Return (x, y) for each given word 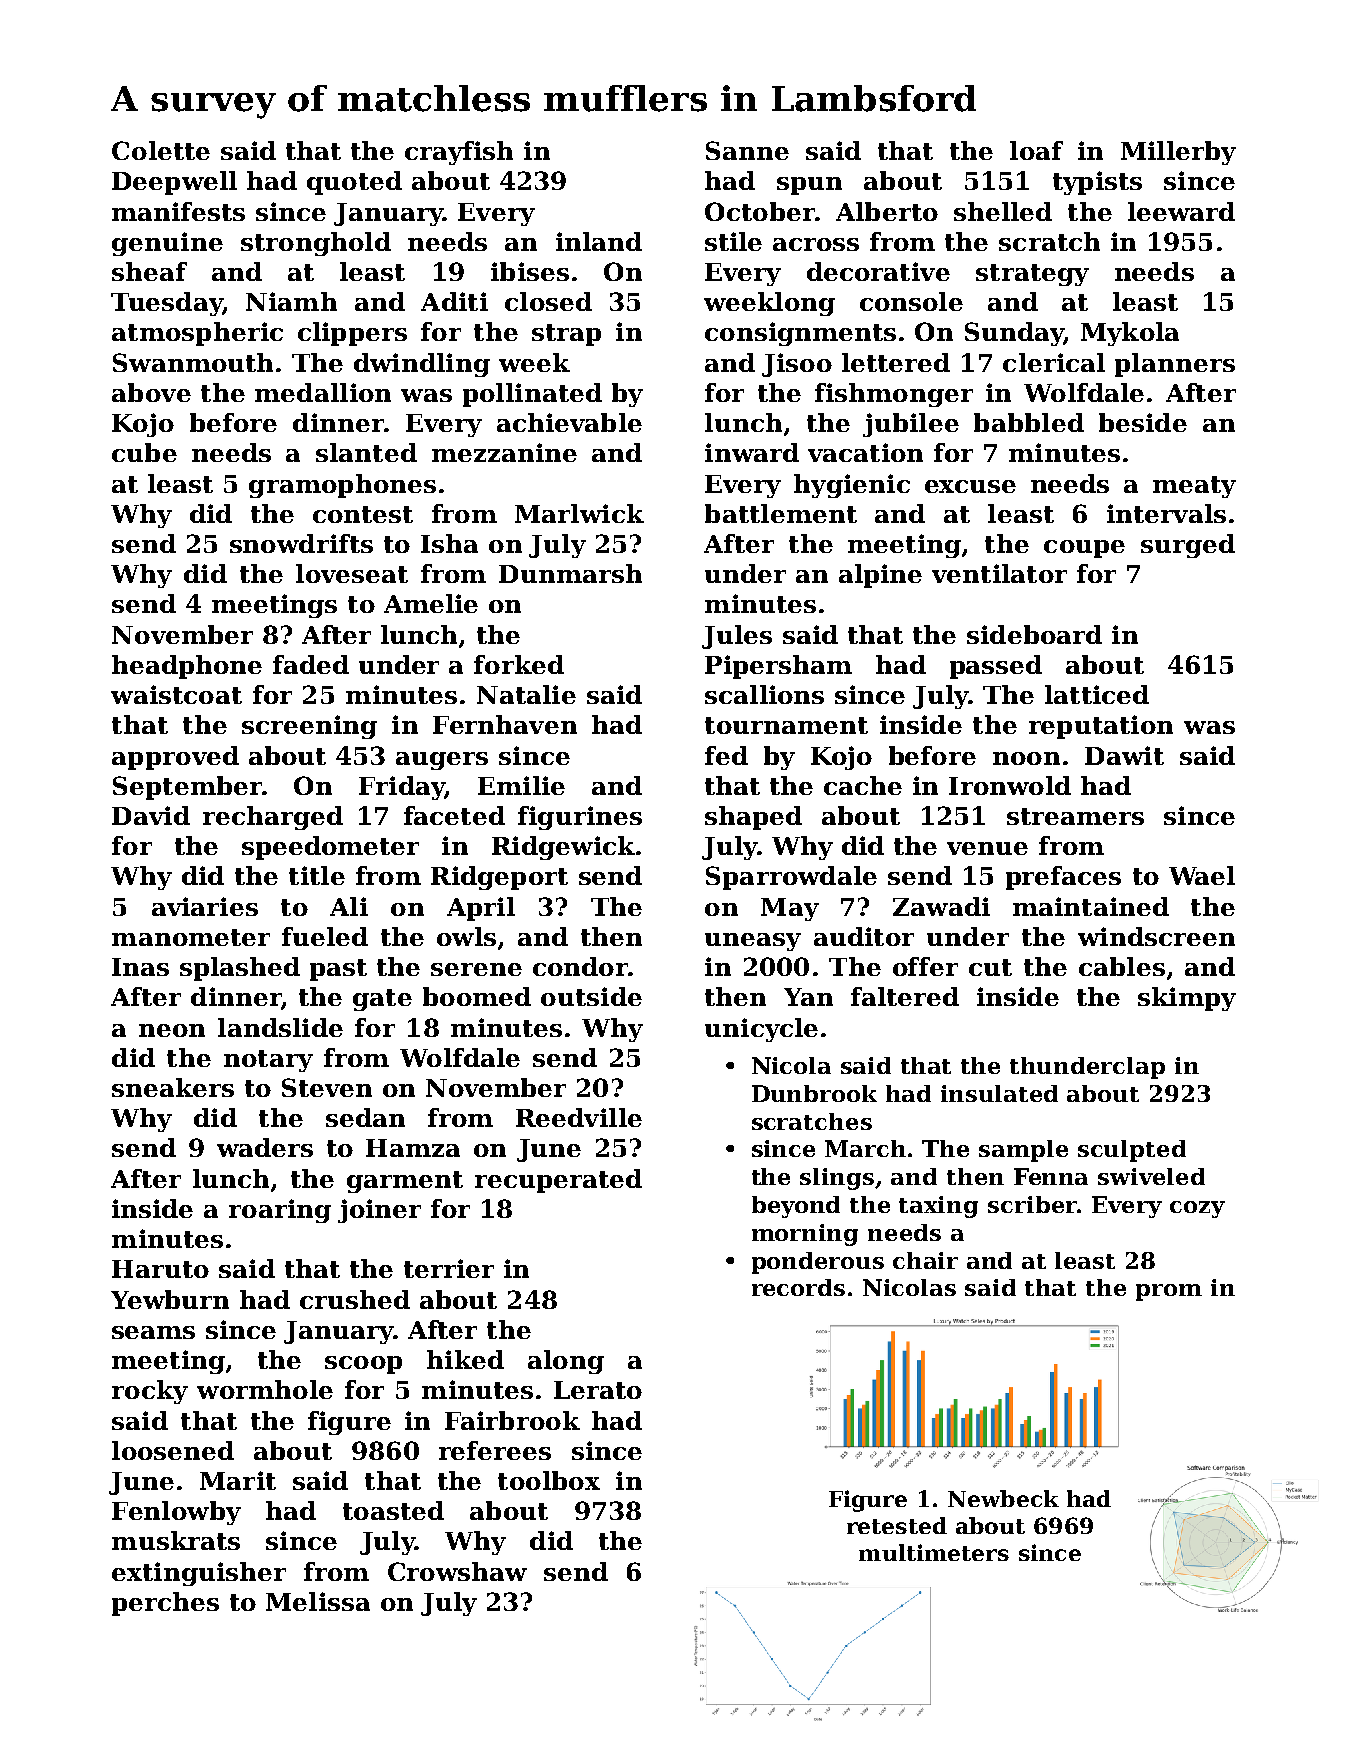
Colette (161, 150)
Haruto (160, 1269)
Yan (808, 997)
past (338, 970)
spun (809, 186)
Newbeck (1003, 1498)
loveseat (352, 573)
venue (987, 848)
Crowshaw (457, 1571)
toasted (393, 1510)
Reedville (579, 1117)
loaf (1036, 150)
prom (1169, 1292)
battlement (781, 513)
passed (996, 667)
